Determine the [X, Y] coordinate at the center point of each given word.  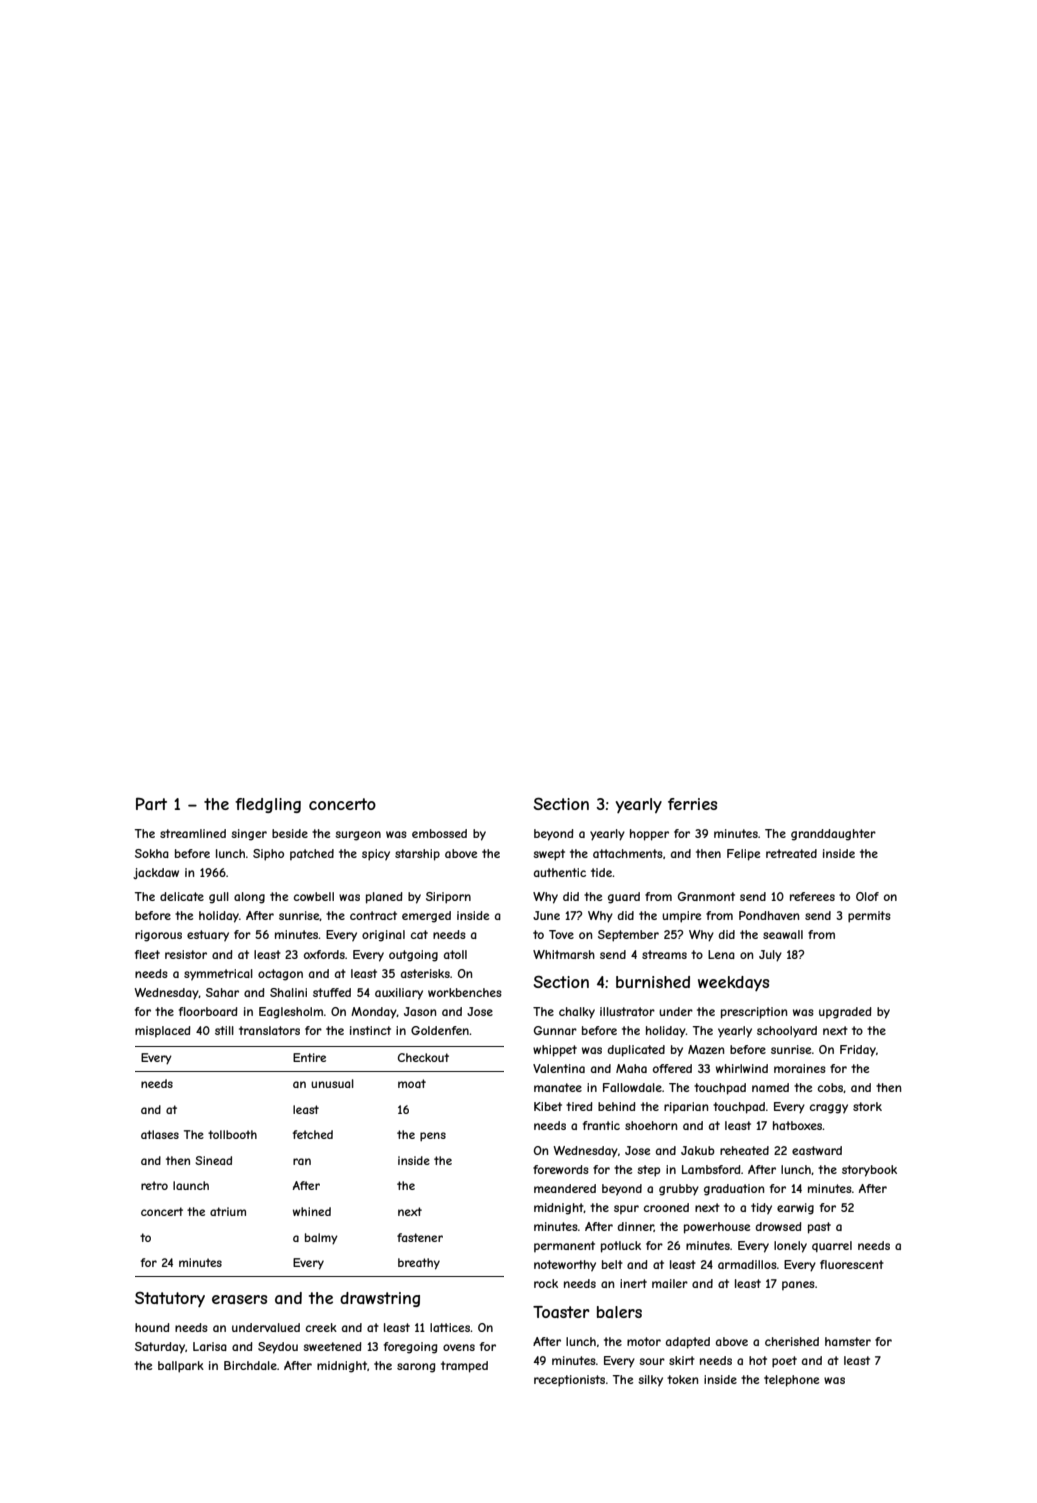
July [770, 956]
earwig [795, 1209]
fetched [313, 1134]
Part [151, 803]
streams [664, 954]
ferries [692, 804]
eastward [817, 1150]
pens [433, 1136]
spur [626, 1209]
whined [312, 1211]
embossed [439, 833]
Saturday [160, 1348]
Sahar [222, 992]
